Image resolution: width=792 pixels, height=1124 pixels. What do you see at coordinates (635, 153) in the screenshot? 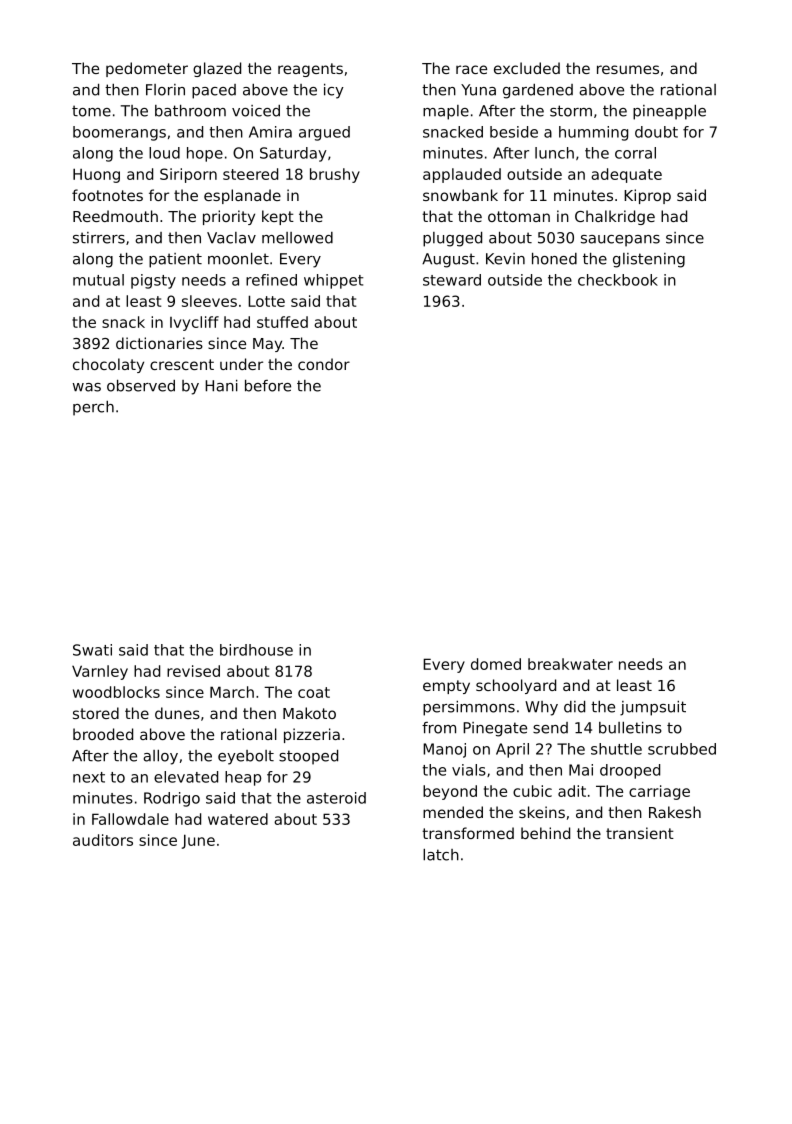
I see `corral` at bounding box center [635, 153].
